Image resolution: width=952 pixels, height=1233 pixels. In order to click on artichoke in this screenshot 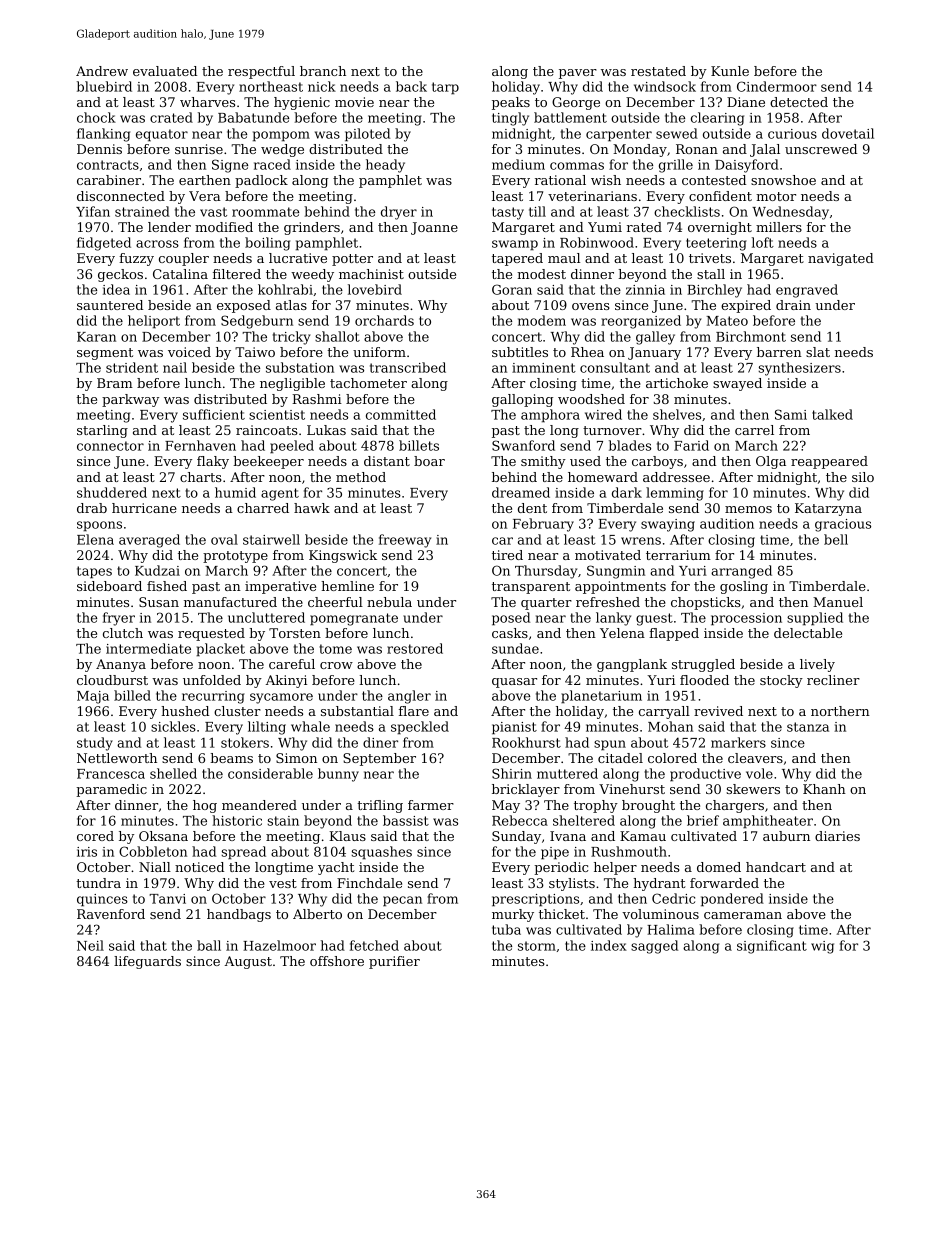, I will do `click(677, 383)`.
